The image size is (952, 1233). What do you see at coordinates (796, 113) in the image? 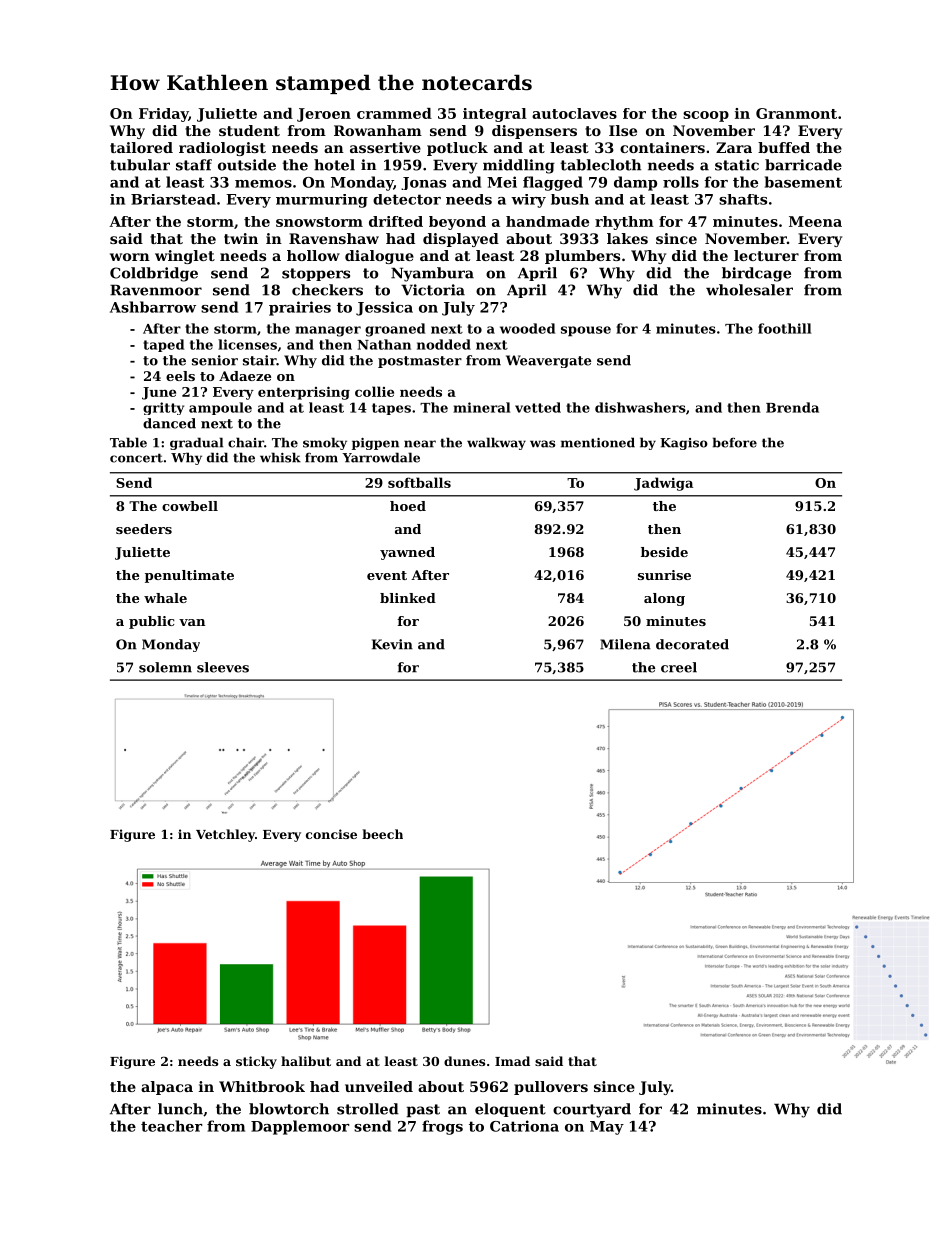
I see `Granmont` at bounding box center [796, 113].
